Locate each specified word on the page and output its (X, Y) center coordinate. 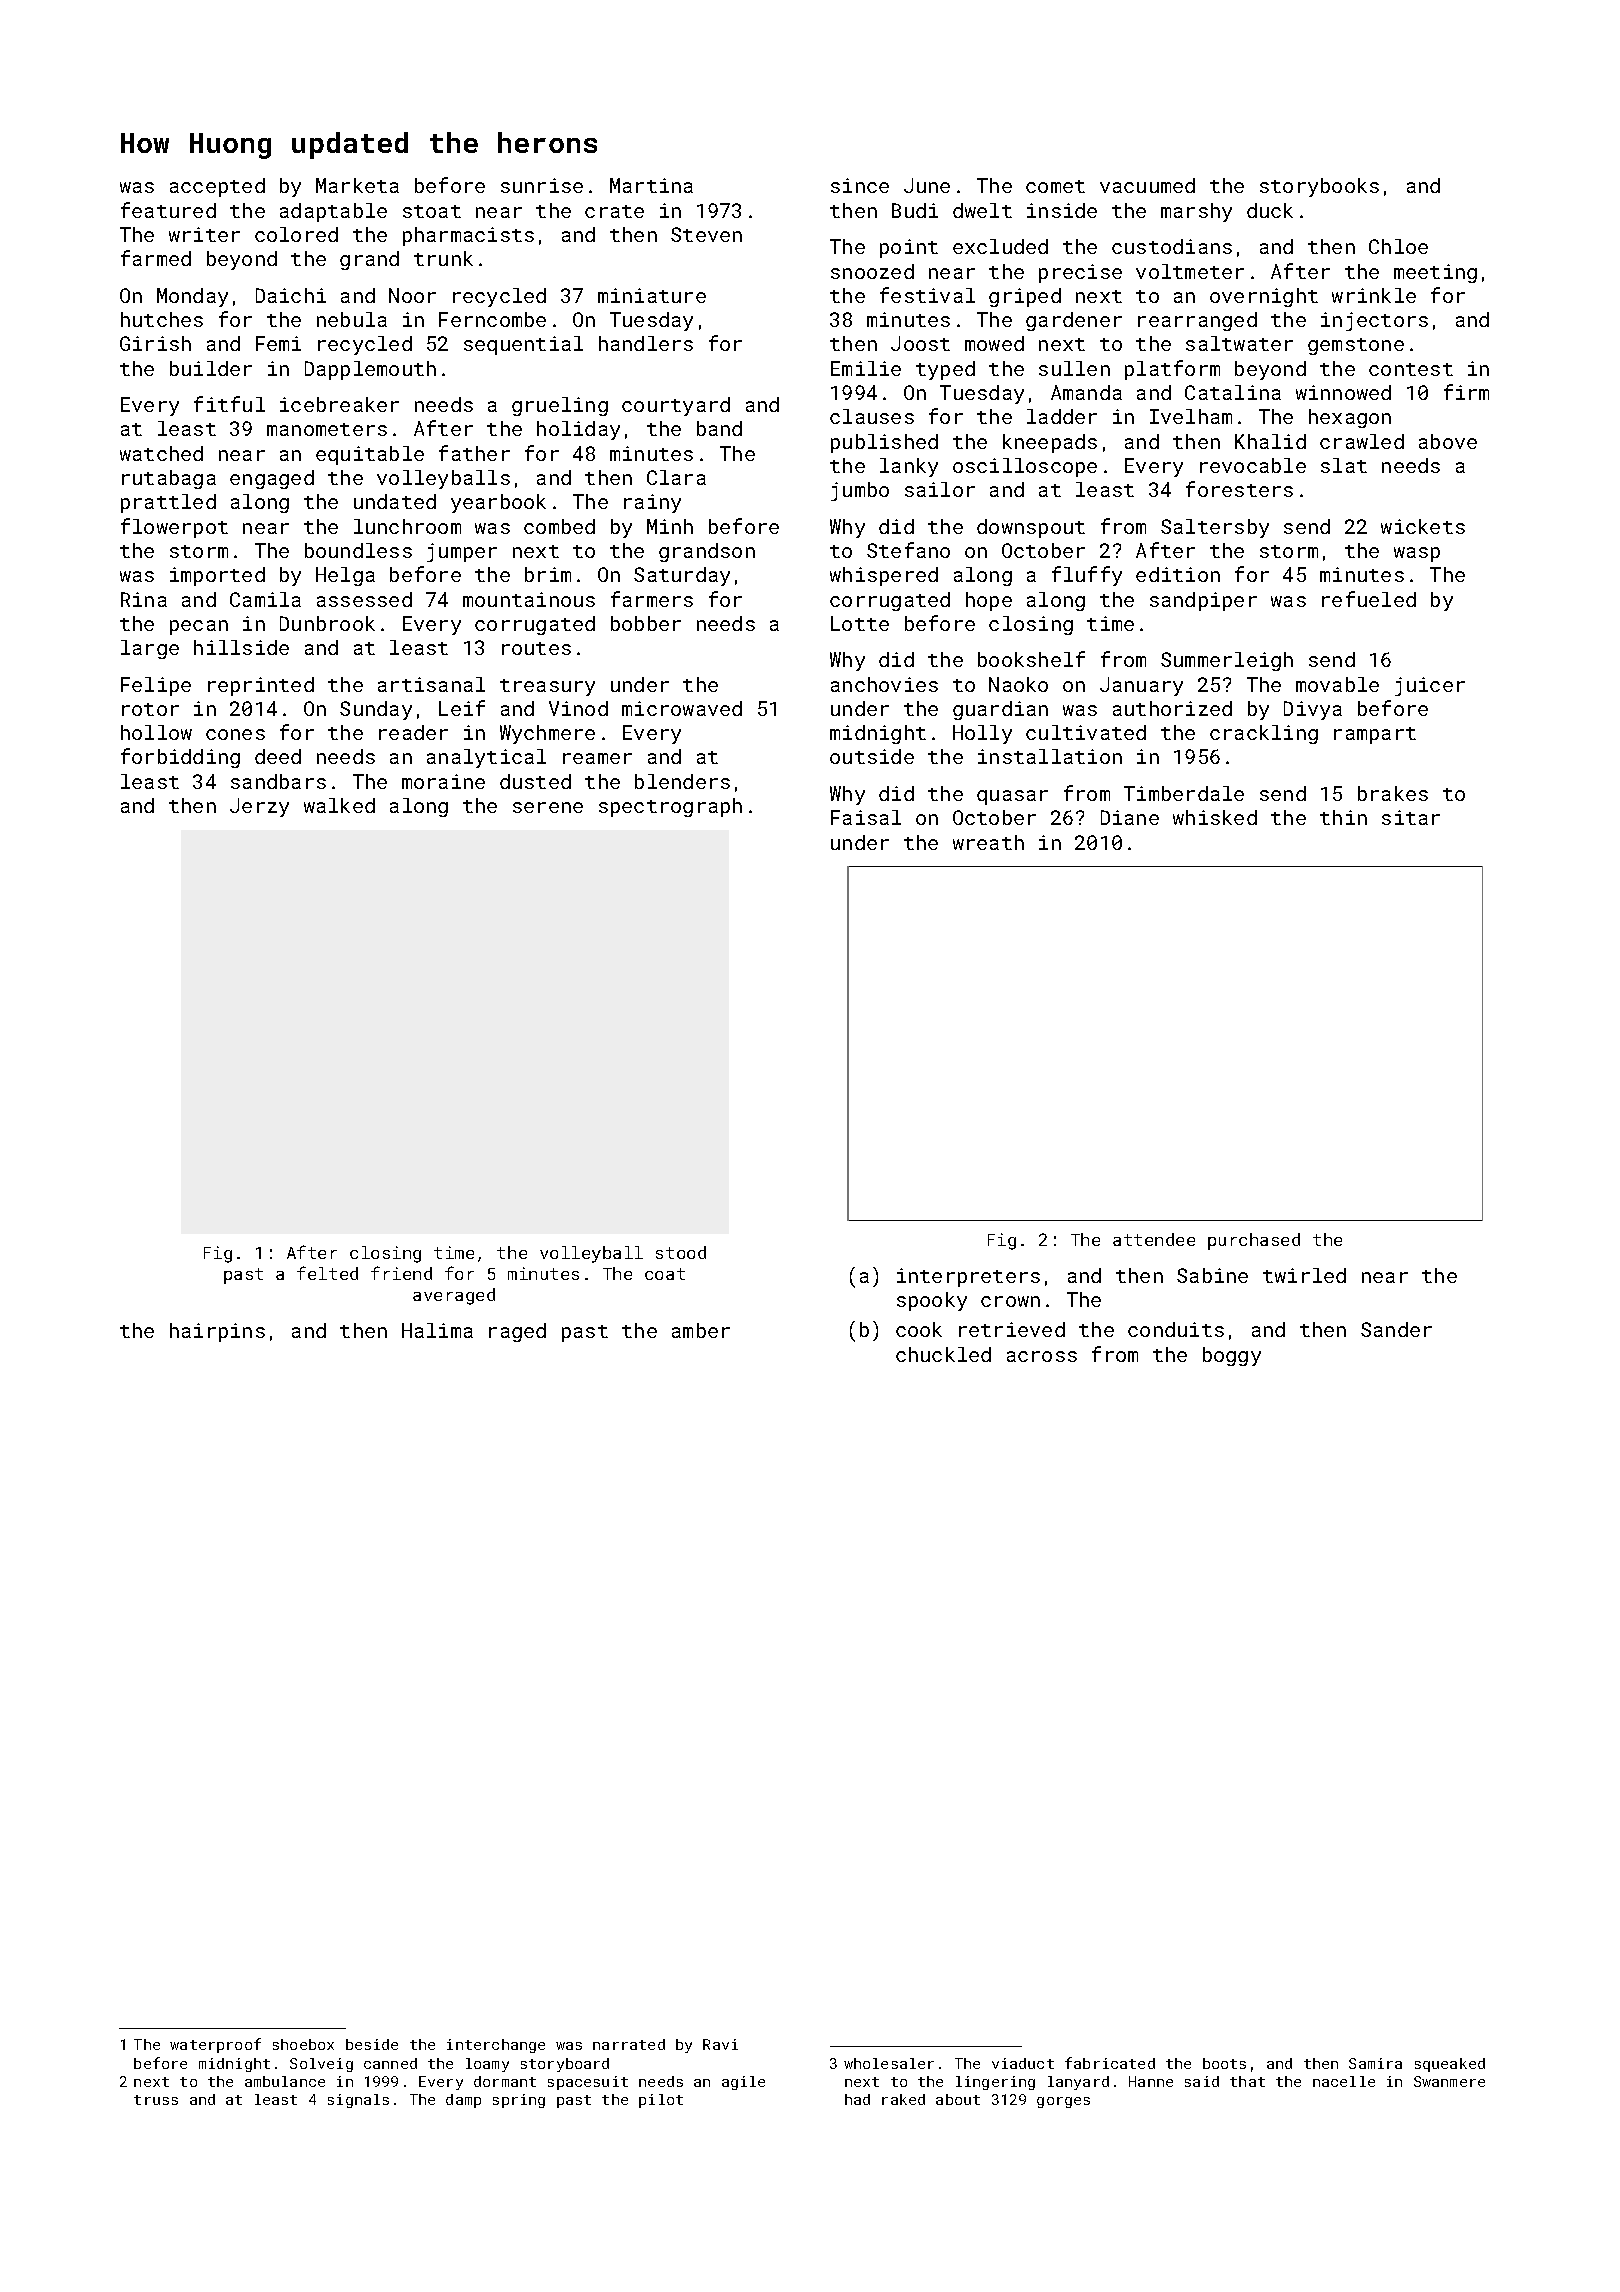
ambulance (285, 2081)
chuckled (943, 1354)
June (927, 185)
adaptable (333, 212)
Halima (437, 1330)
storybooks (1319, 187)
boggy (1232, 1356)
